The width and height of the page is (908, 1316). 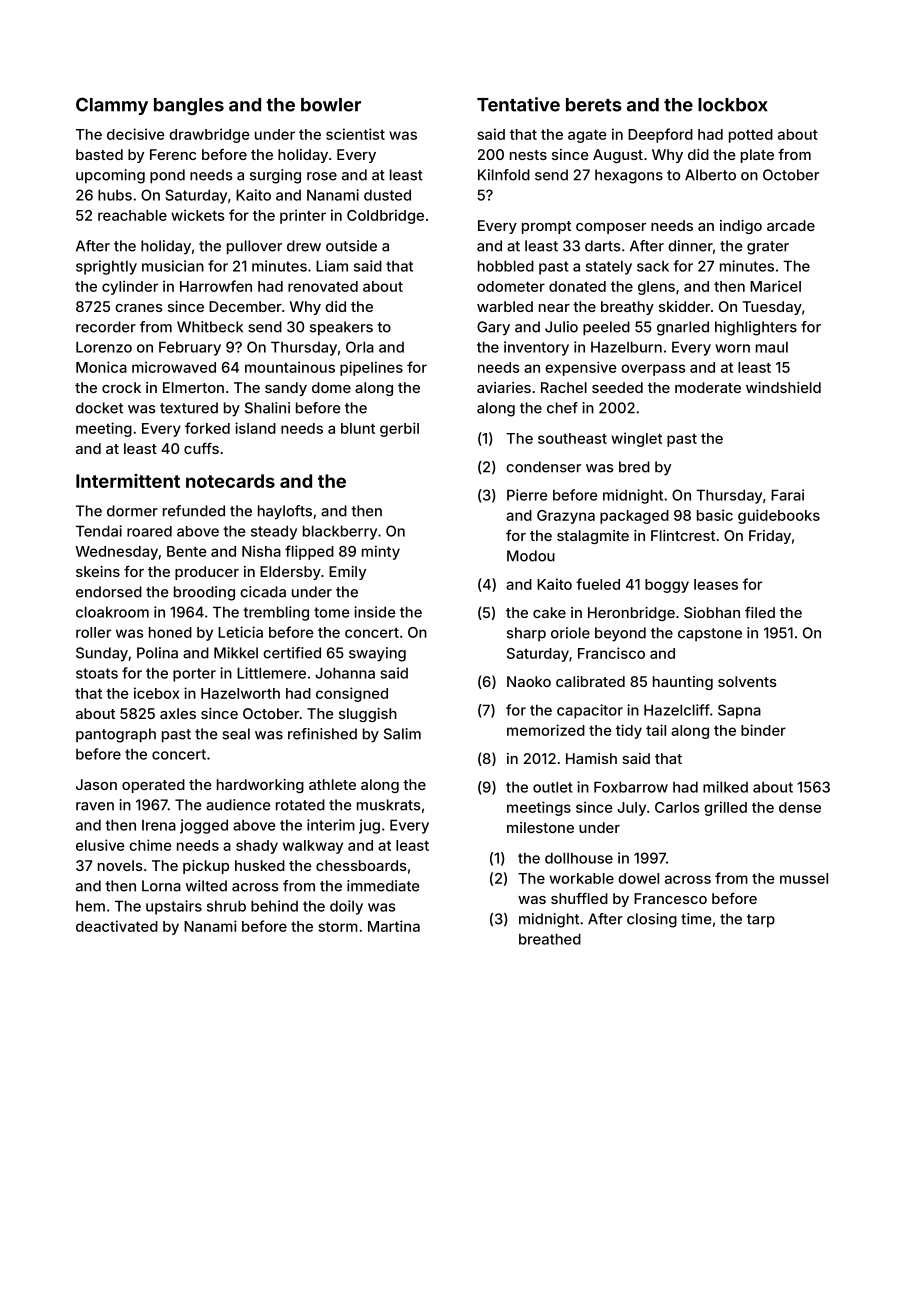 I want to click on Tentative, so click(x=518, y=104).
